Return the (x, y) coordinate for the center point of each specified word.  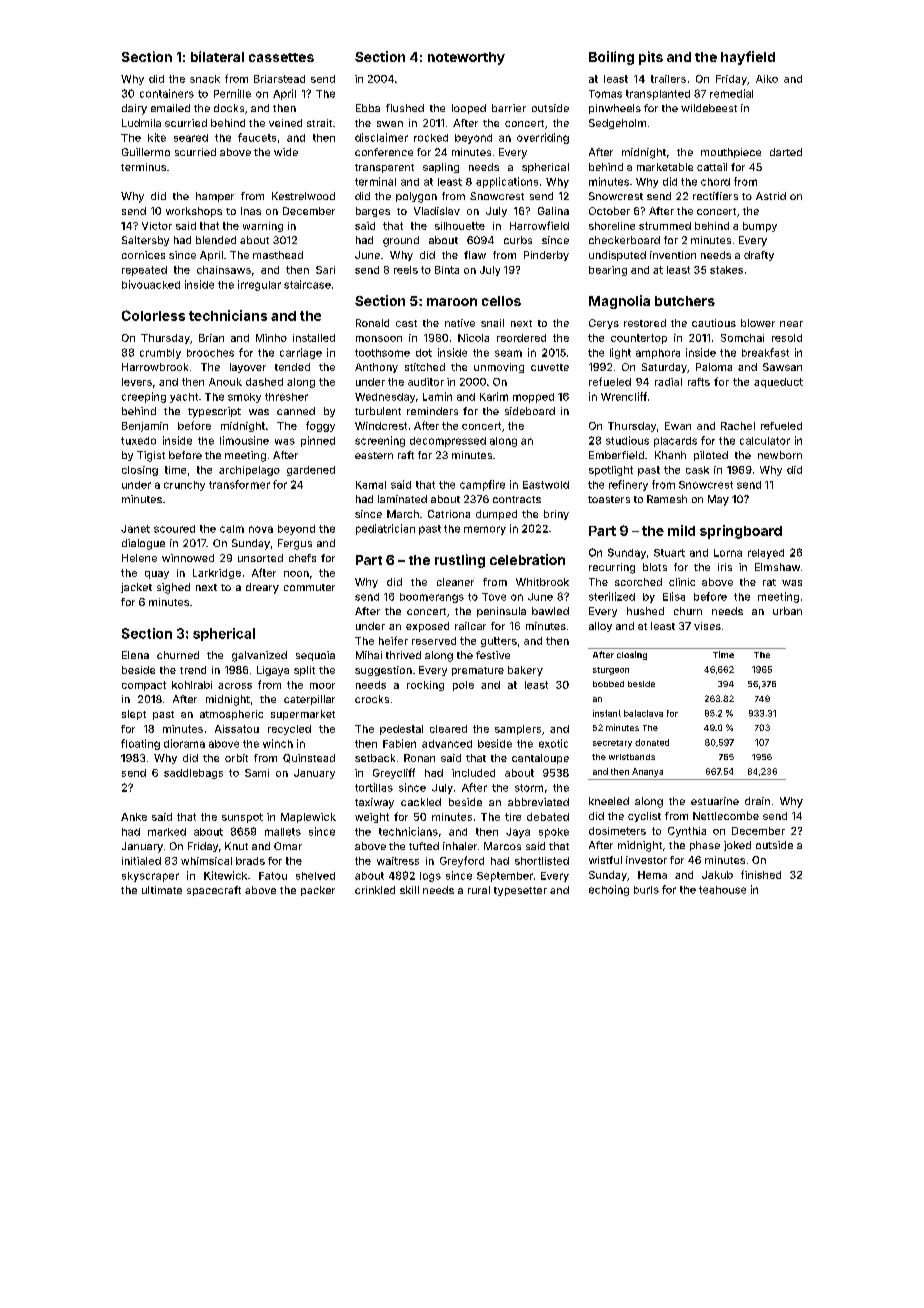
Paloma (714, 367)
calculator (765, 441)
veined (285, 123)
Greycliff (394, 773)
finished (761, 874)
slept (134, 715)
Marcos (502, 846)
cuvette (550, 367)
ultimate (162, 890)
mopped (533, 398)
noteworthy (466, 58)
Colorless (153, 315)
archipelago (249, 471)
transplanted (658, 95)
